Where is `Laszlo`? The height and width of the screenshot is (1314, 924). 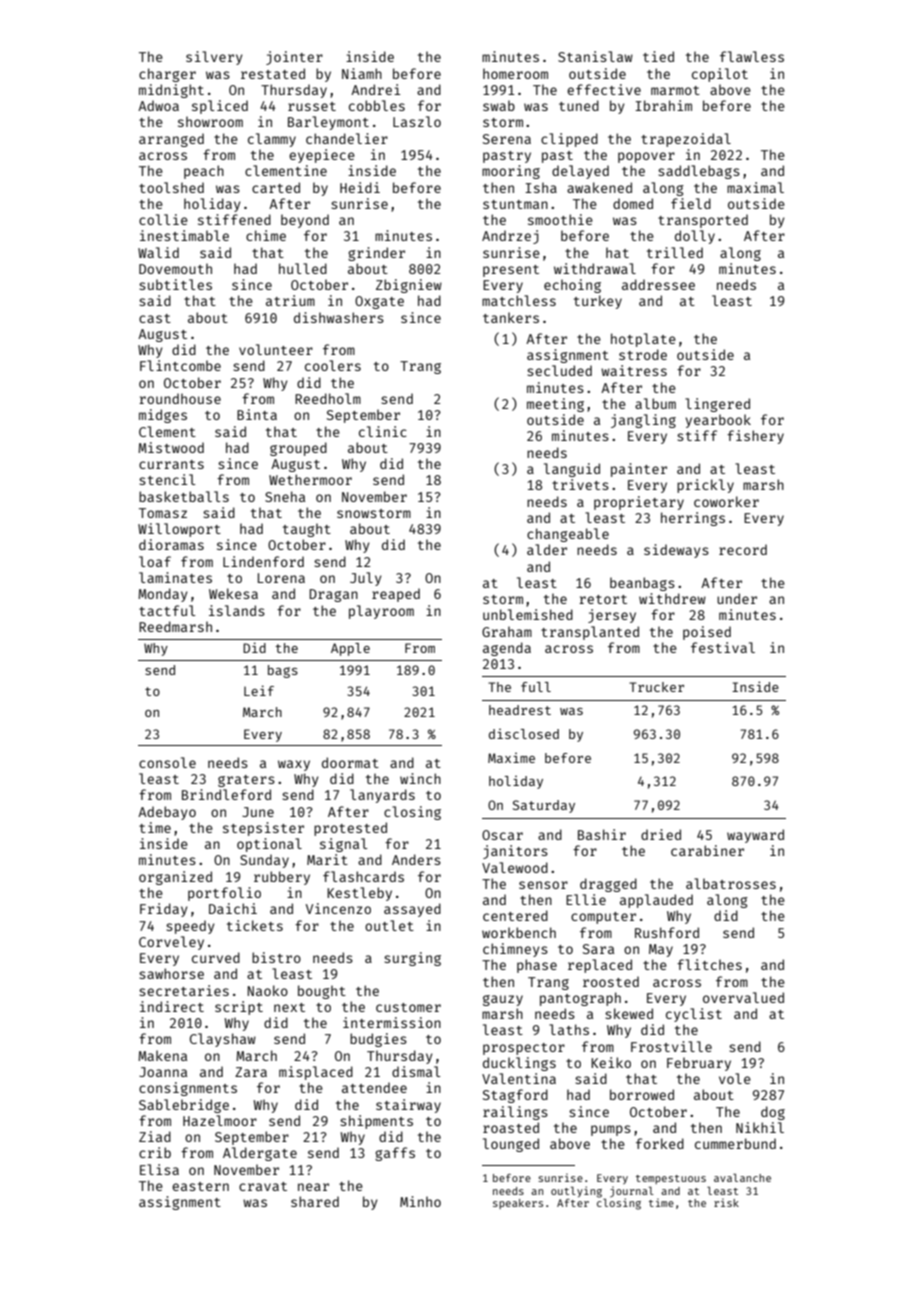 Laszlo is located at coordinates (417, 121).
